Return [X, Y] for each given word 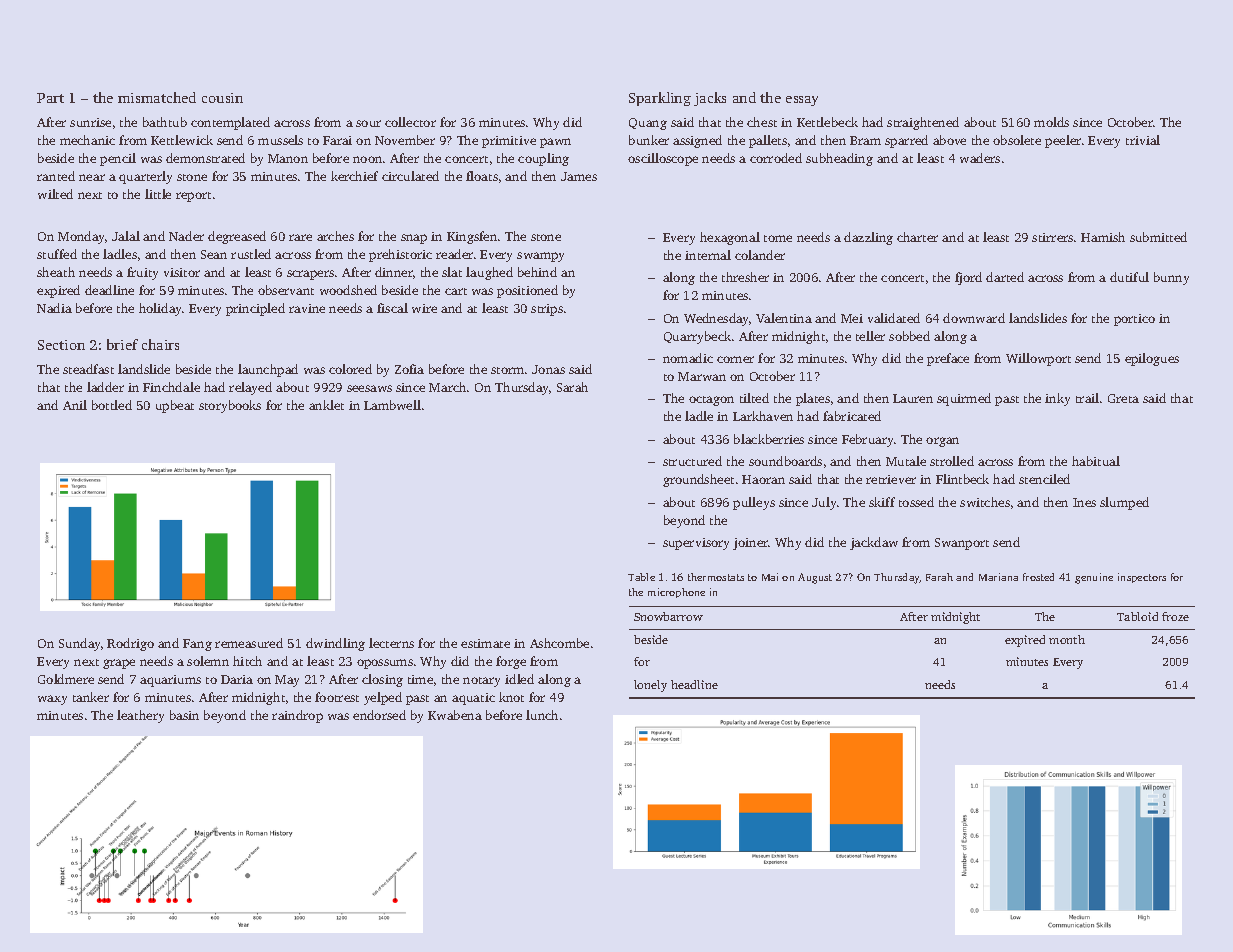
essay [802, 101]
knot [511, 697]
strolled [952, 461]
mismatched [157, 97]
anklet [326, 405]
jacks [710, 99]
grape [119, 664]
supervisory [696, 544]
